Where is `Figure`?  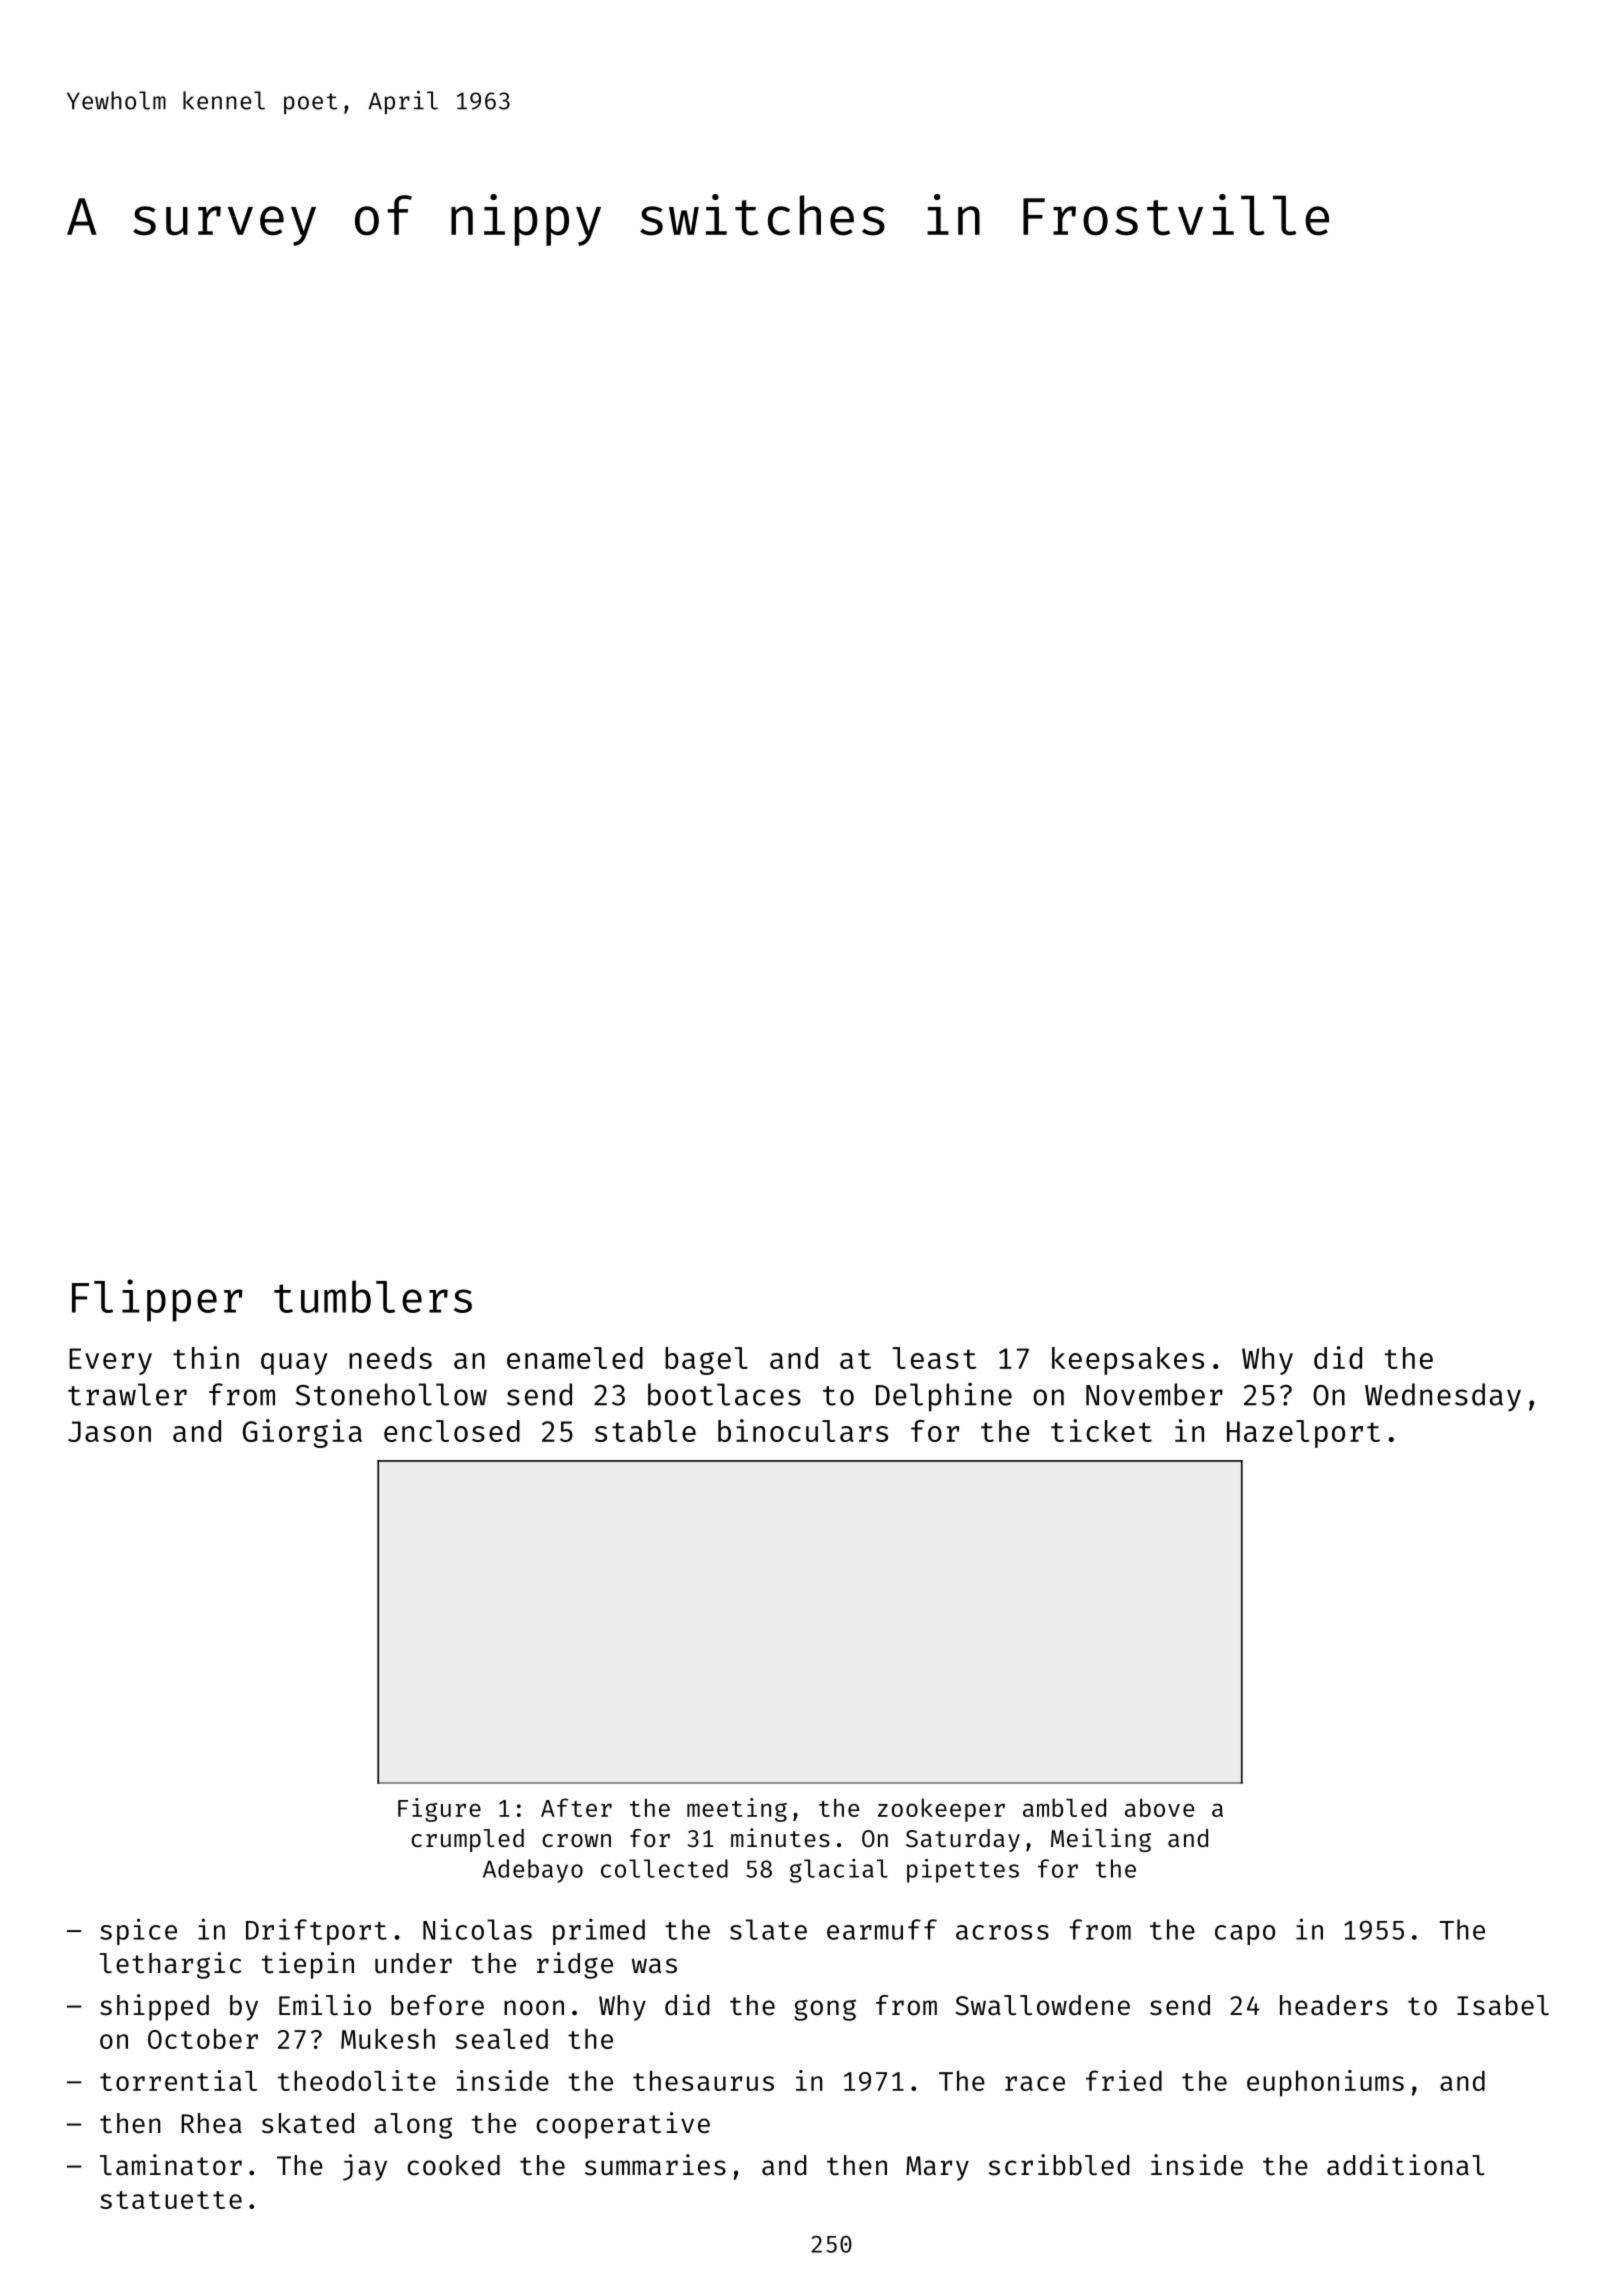 Figure is located at coordinates (439, 1810).
